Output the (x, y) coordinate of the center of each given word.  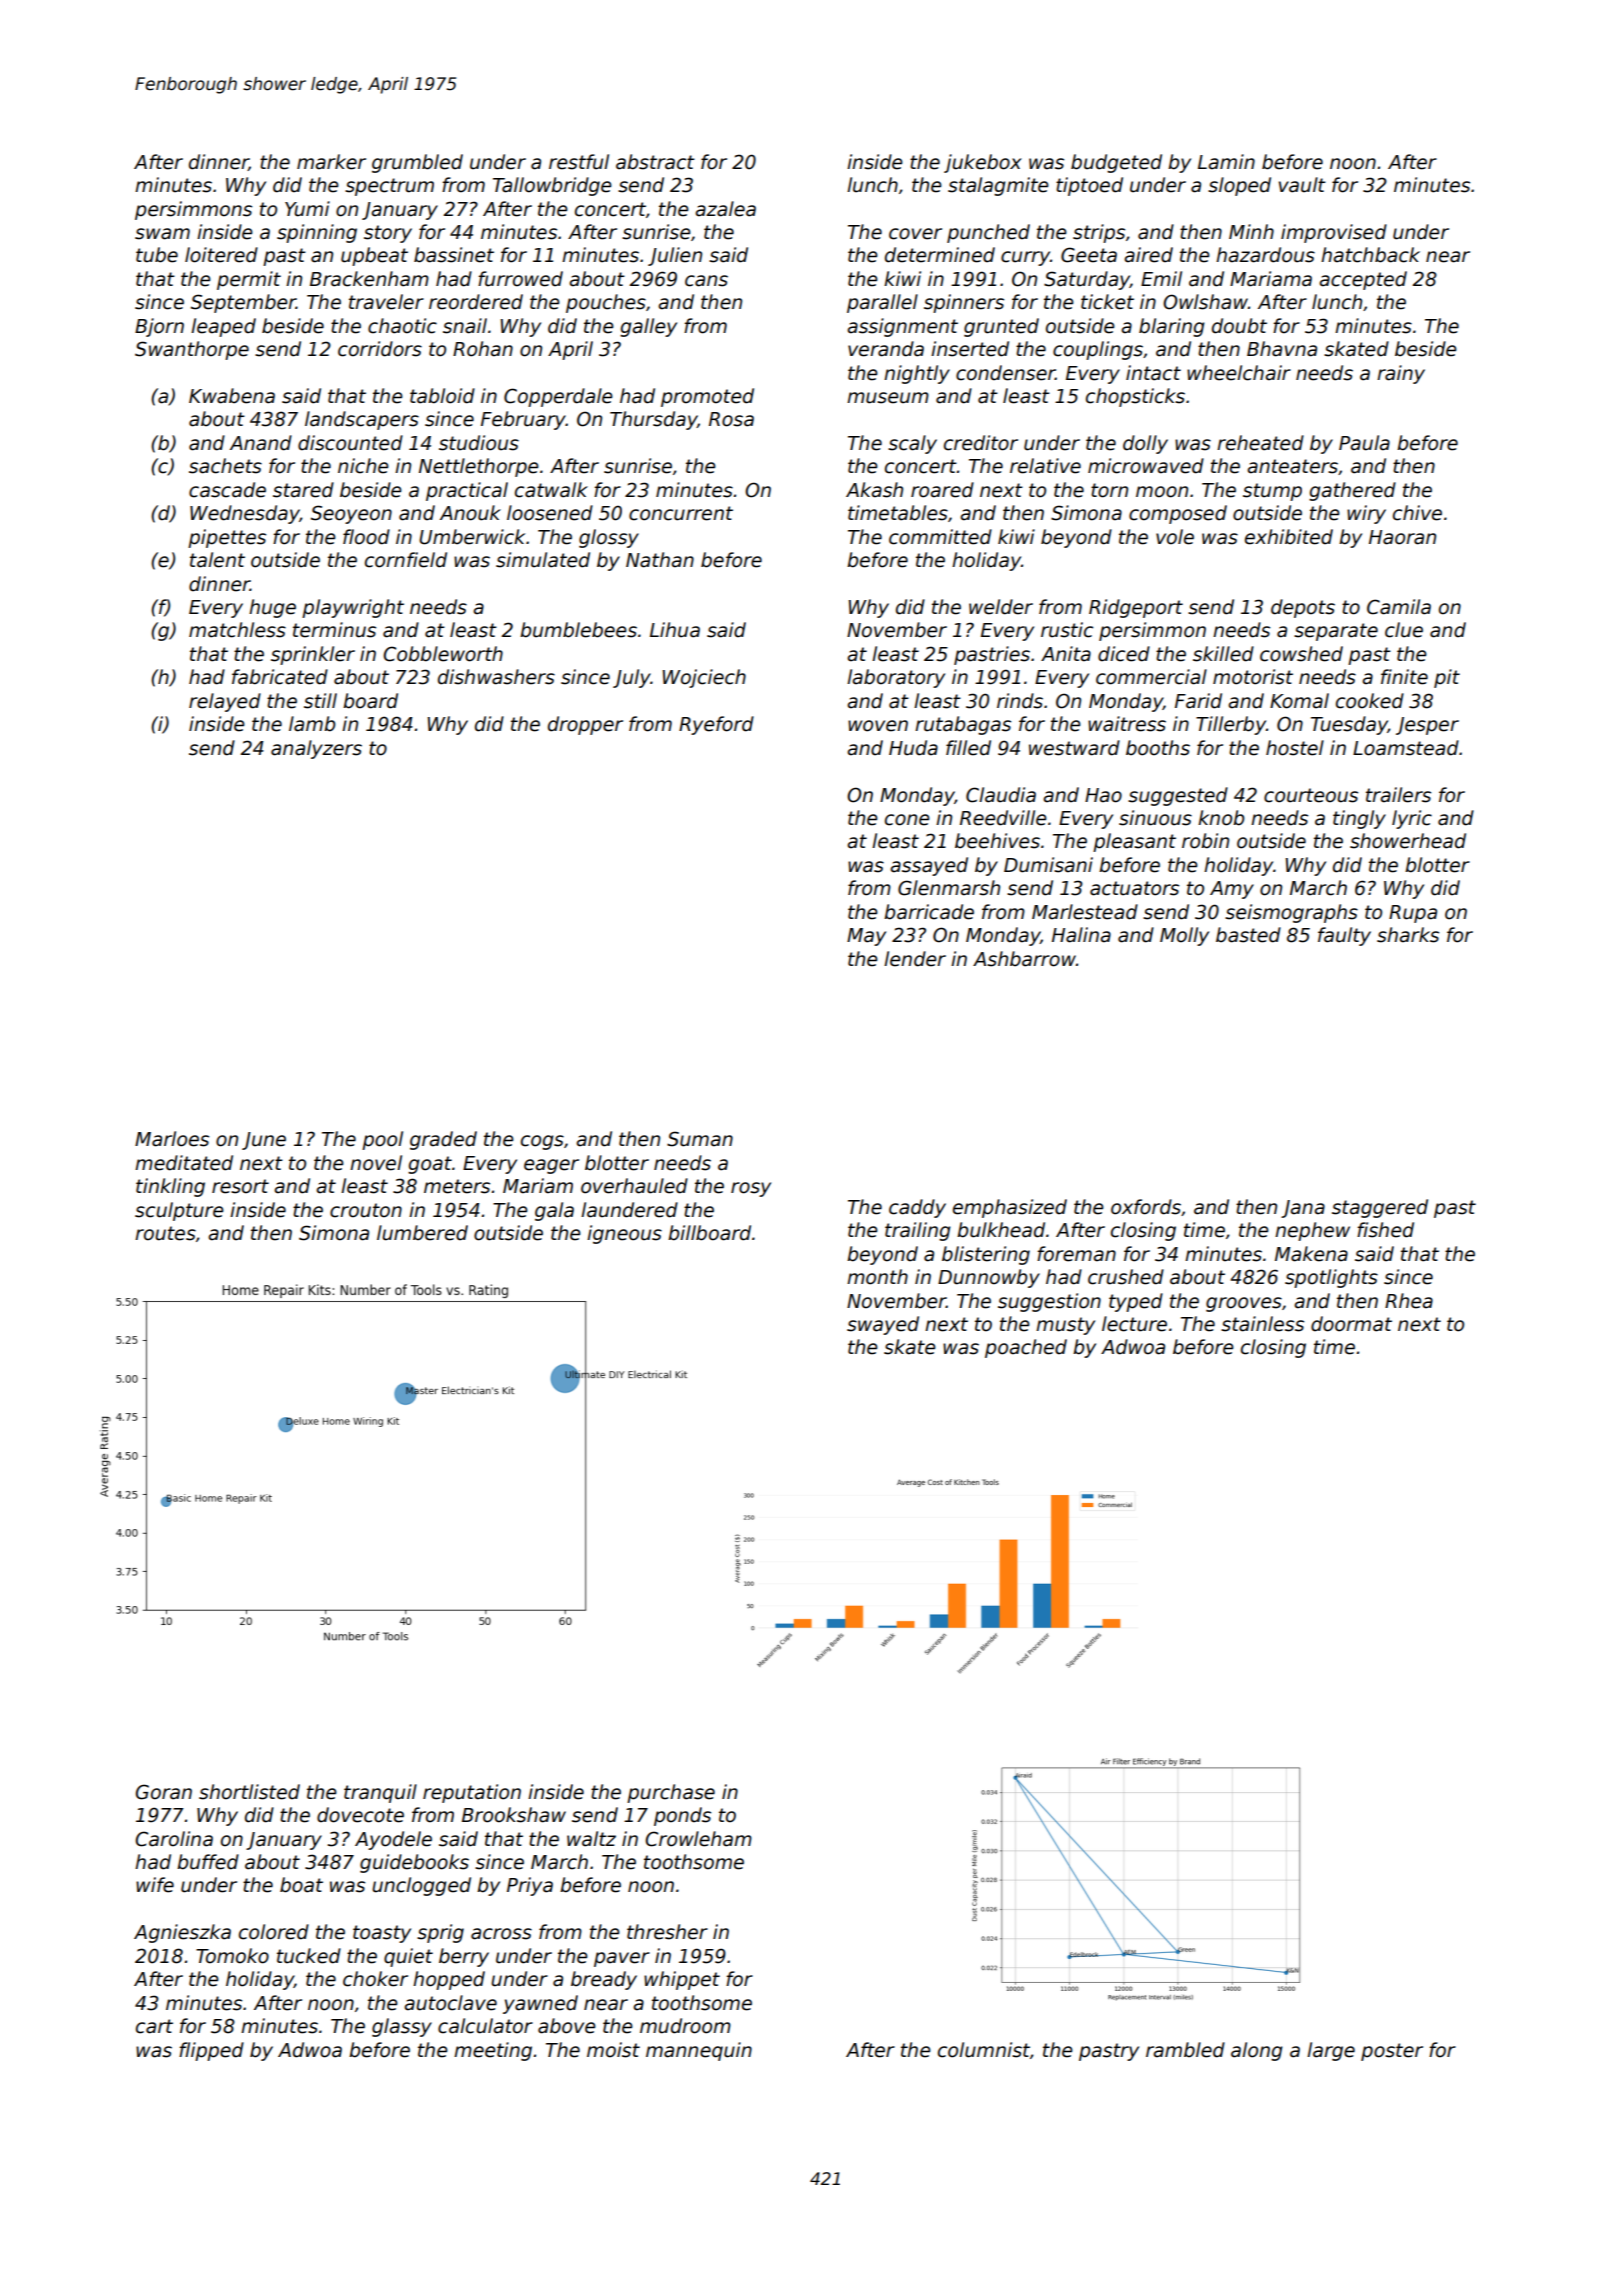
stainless (1262, 1324)
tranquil (380, 1793)
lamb (312, 724)
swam (162, 234)
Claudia (1001, 795)
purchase (671, 1793)
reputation (472, 1793)
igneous (624, 1234)
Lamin (1226, 162)
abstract (655, 162)
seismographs (1291, 913)
